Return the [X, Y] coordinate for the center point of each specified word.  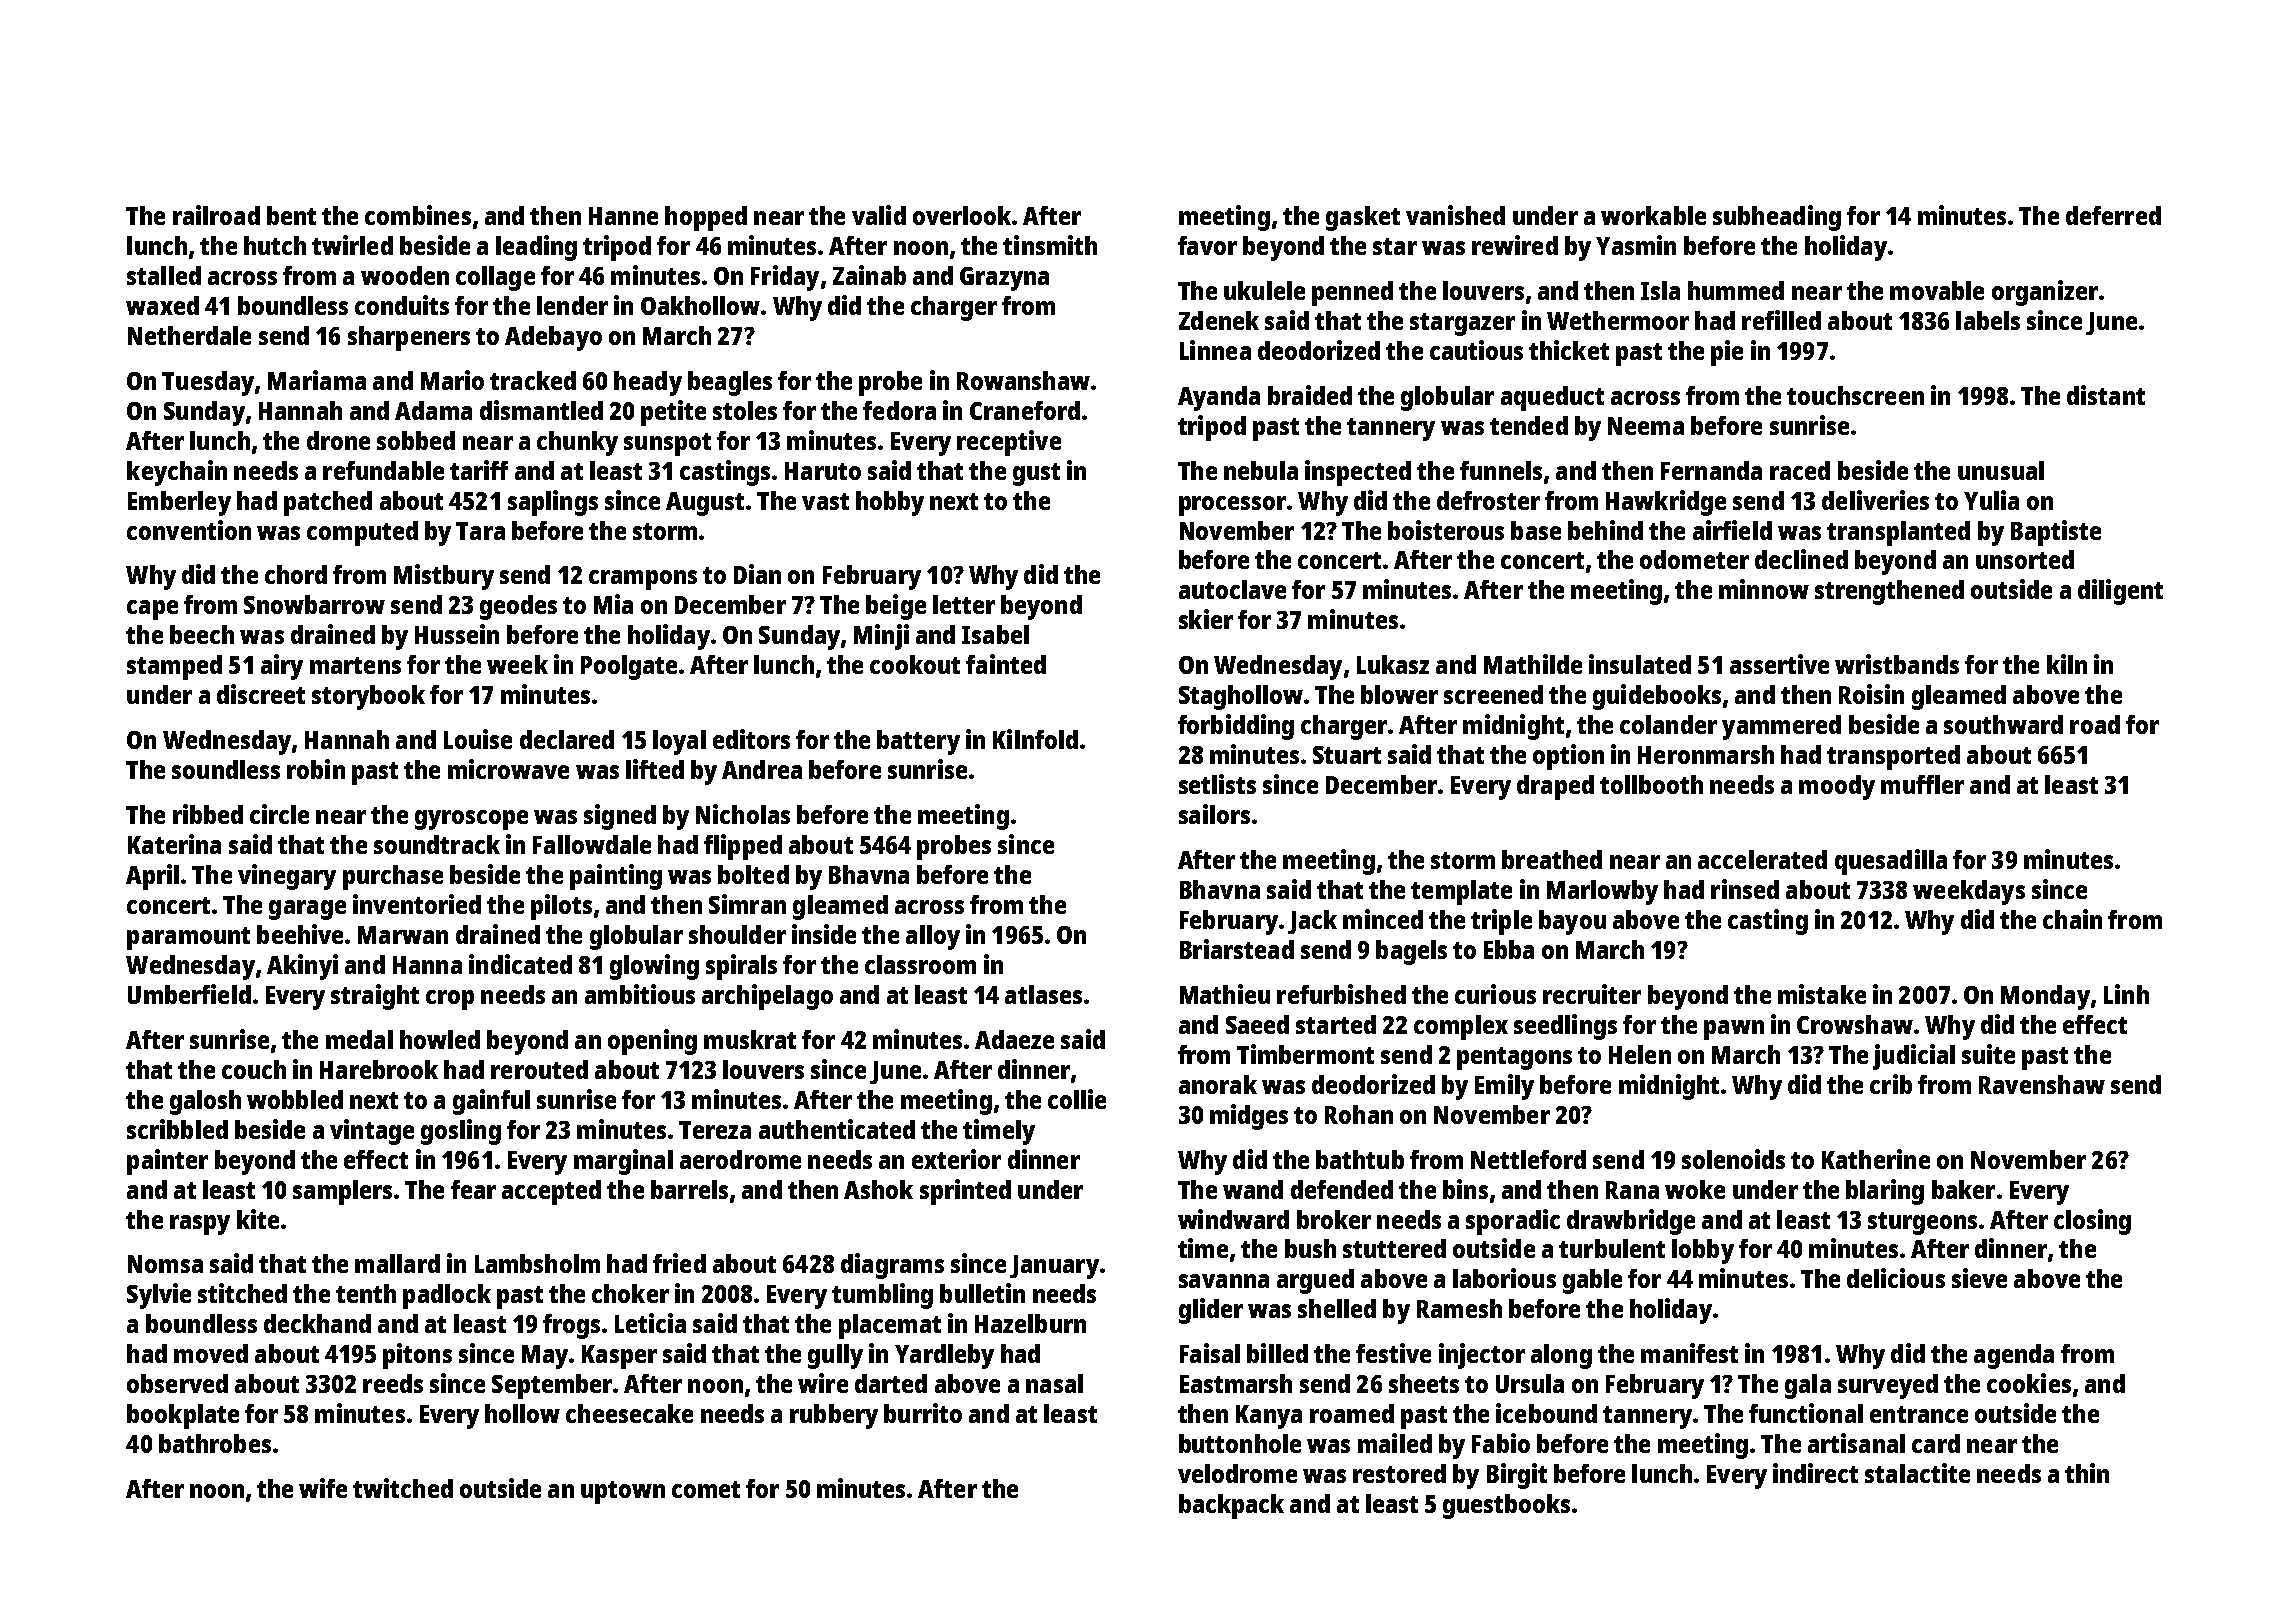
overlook [962, 215]
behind [1605, 530]
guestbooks [1506, 1506]
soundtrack [437, 844]
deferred [2113, 215]
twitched [403, 1488]
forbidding [1236, 727]
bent [291, 215]
